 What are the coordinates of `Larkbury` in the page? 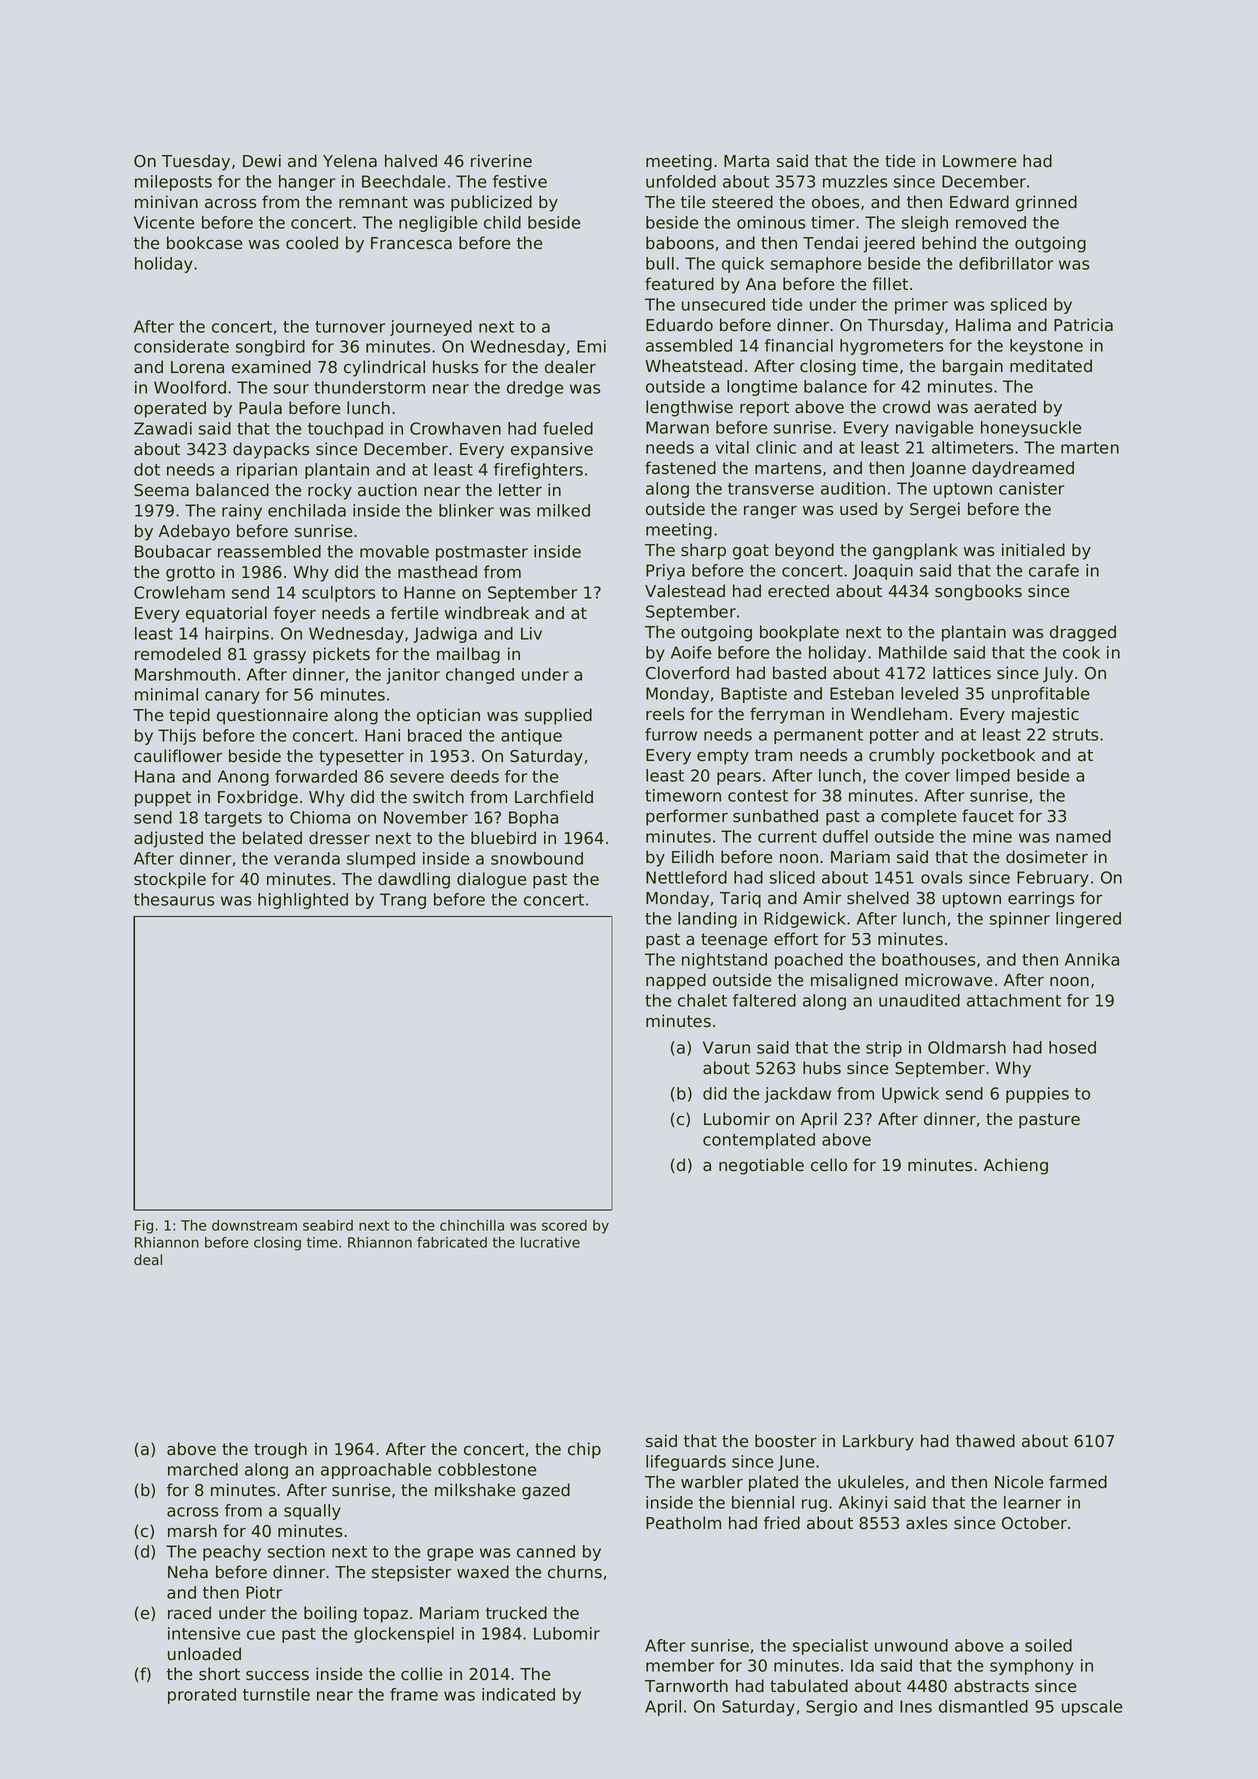 It's located at (878, 1442).
